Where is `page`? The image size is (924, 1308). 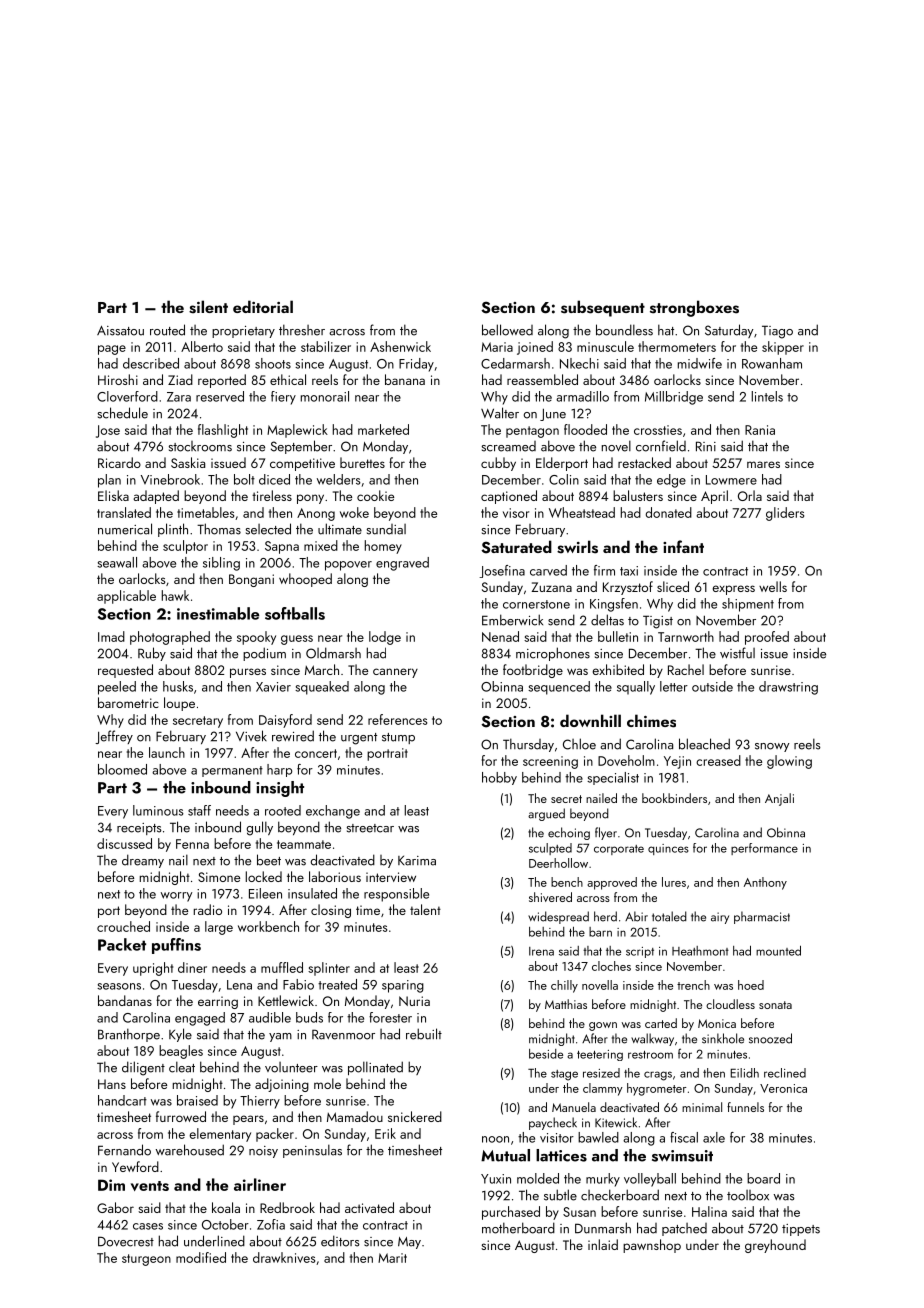 page is located at coordinates (112, 350).
